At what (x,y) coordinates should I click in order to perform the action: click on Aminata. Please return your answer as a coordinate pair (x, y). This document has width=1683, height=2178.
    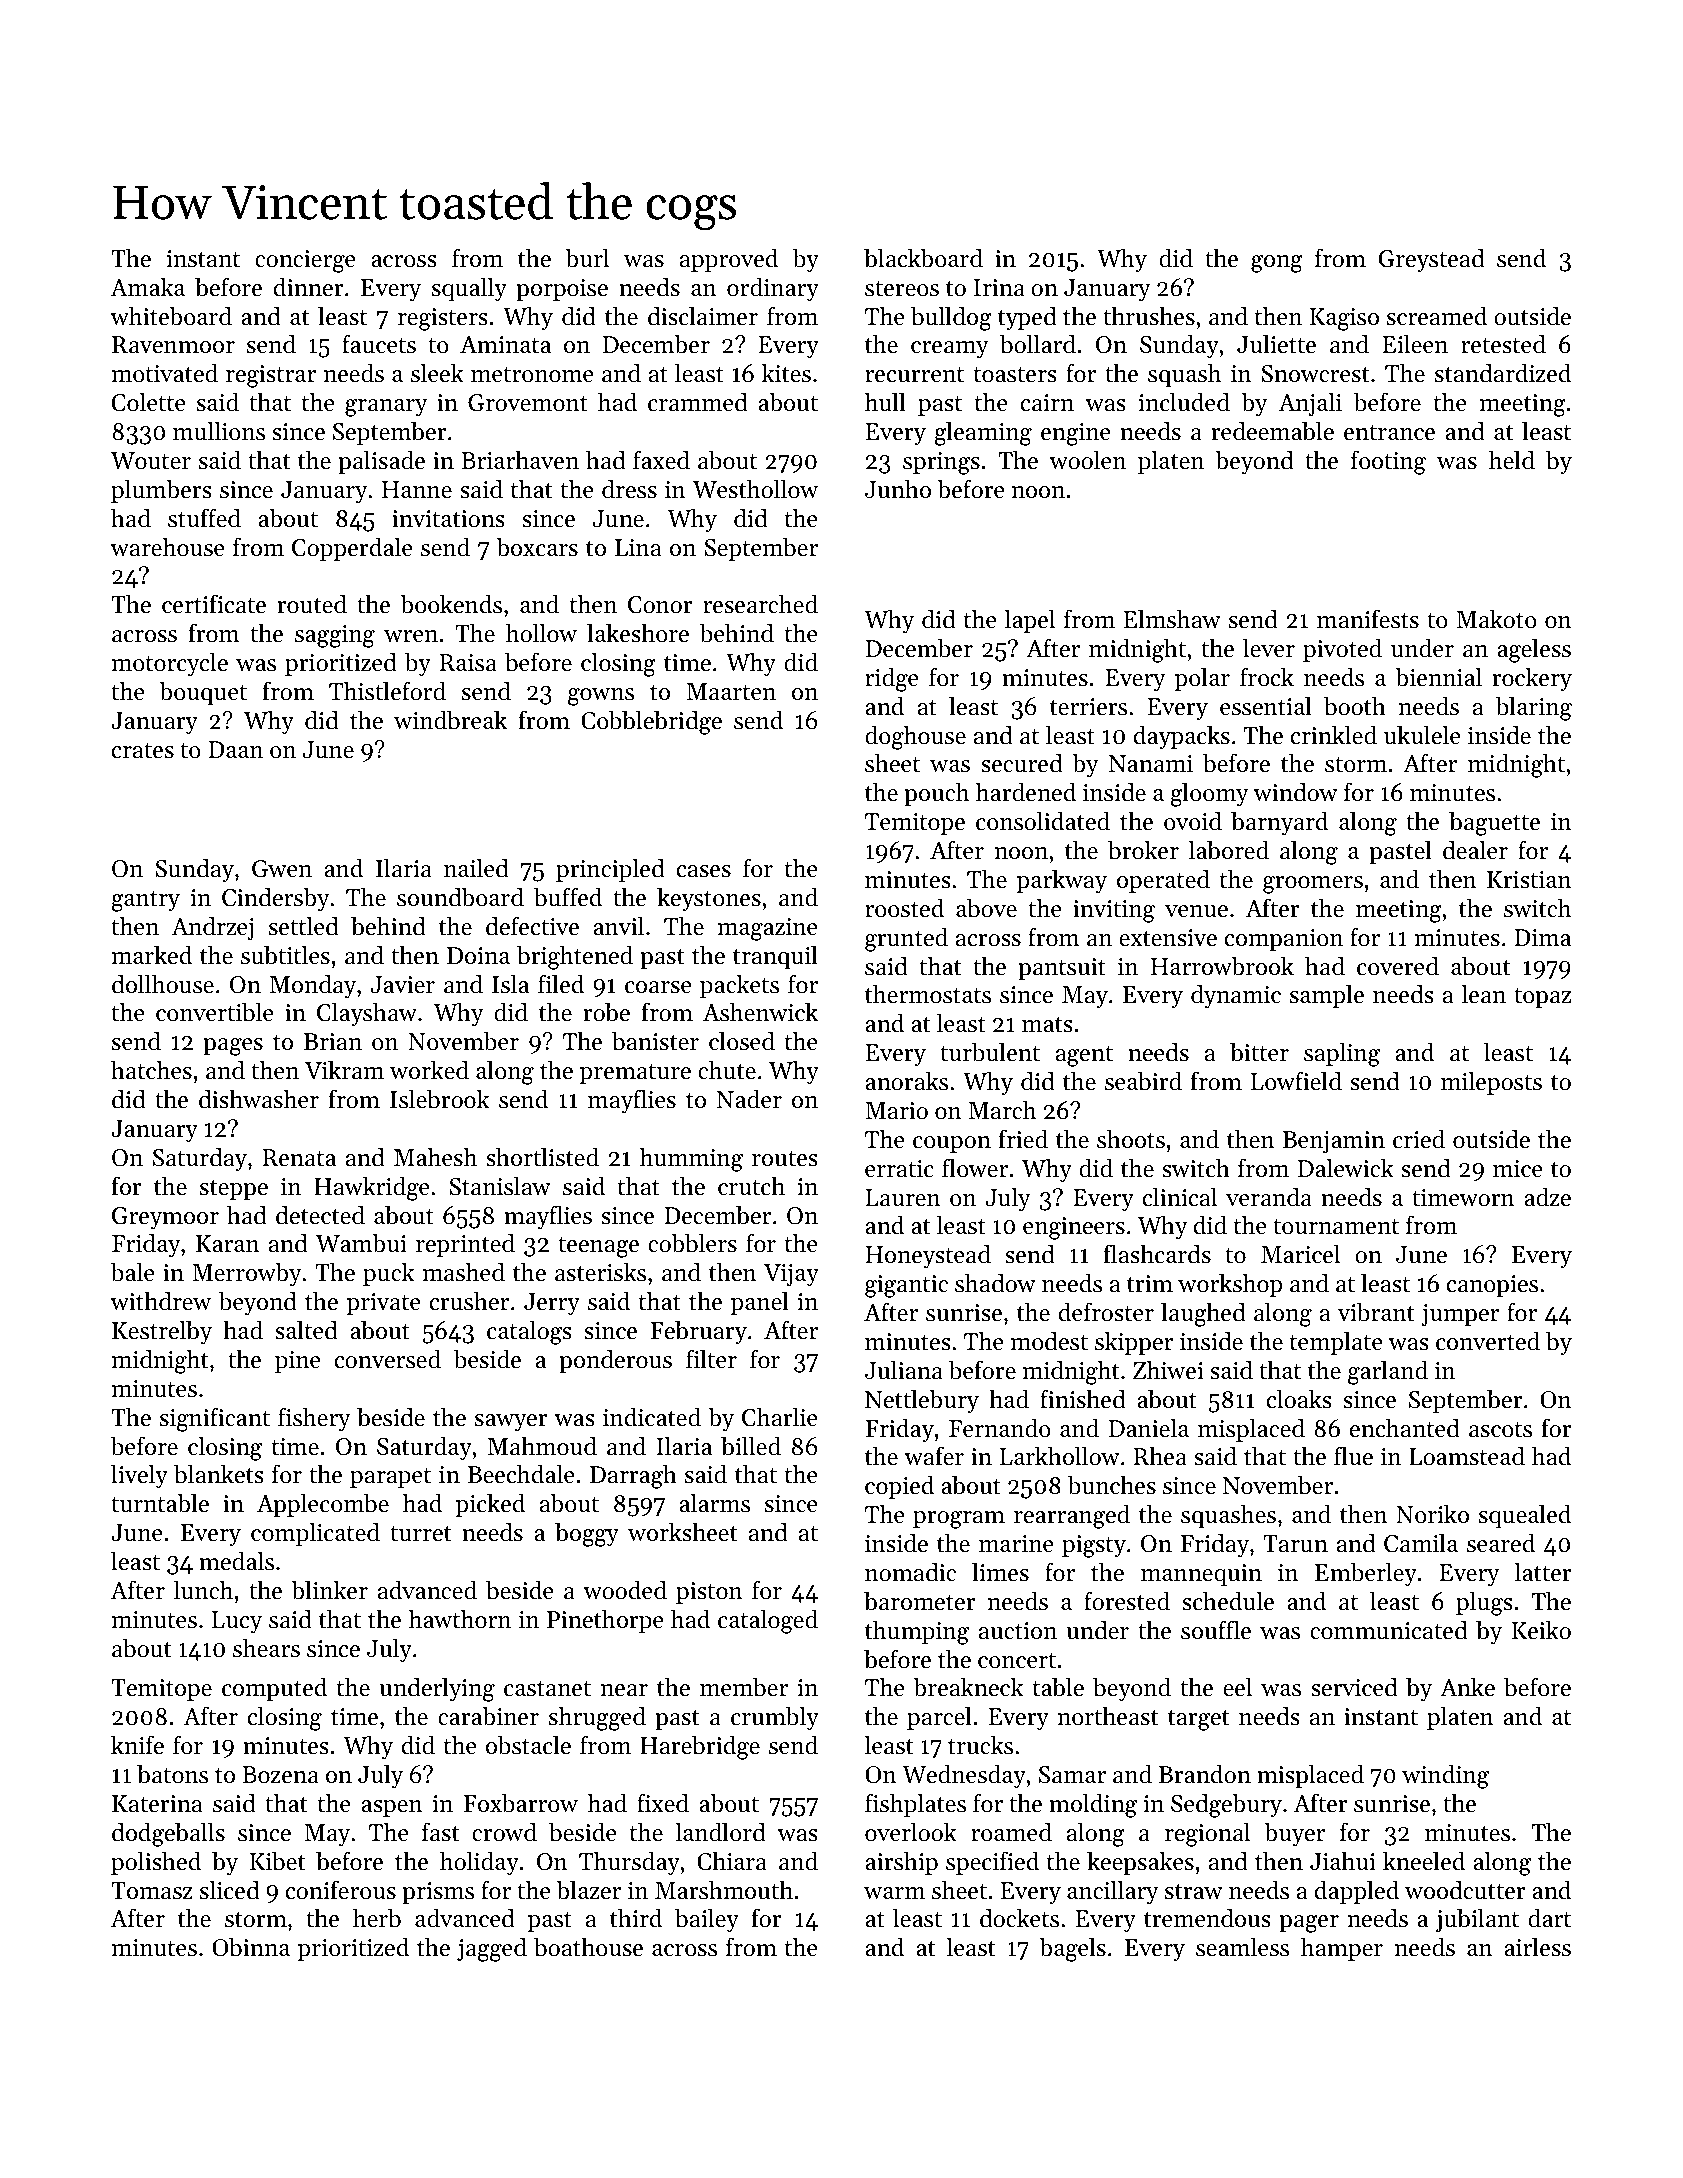
    Looking at the image, I should click on (505, 345).
